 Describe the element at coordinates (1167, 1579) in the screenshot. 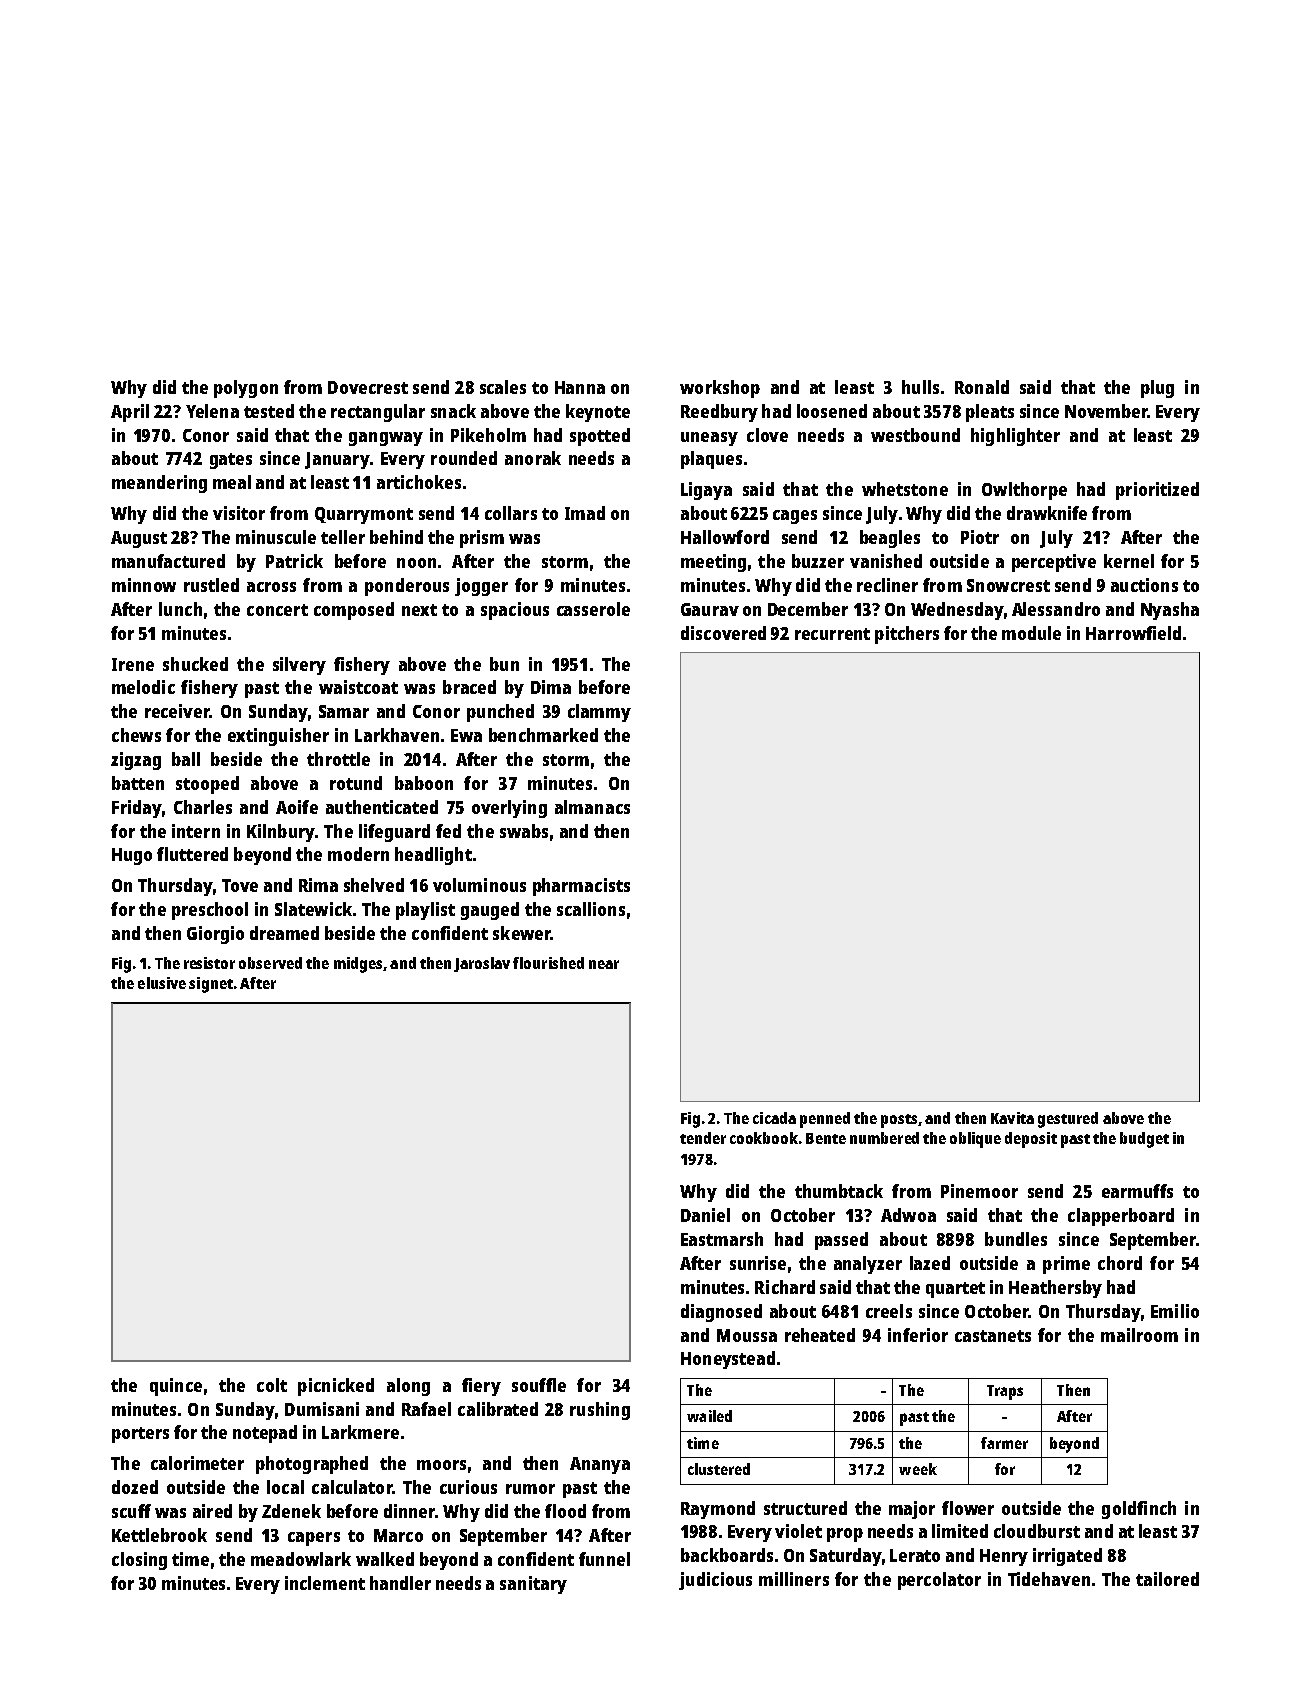

I see `tailored` at that location.
